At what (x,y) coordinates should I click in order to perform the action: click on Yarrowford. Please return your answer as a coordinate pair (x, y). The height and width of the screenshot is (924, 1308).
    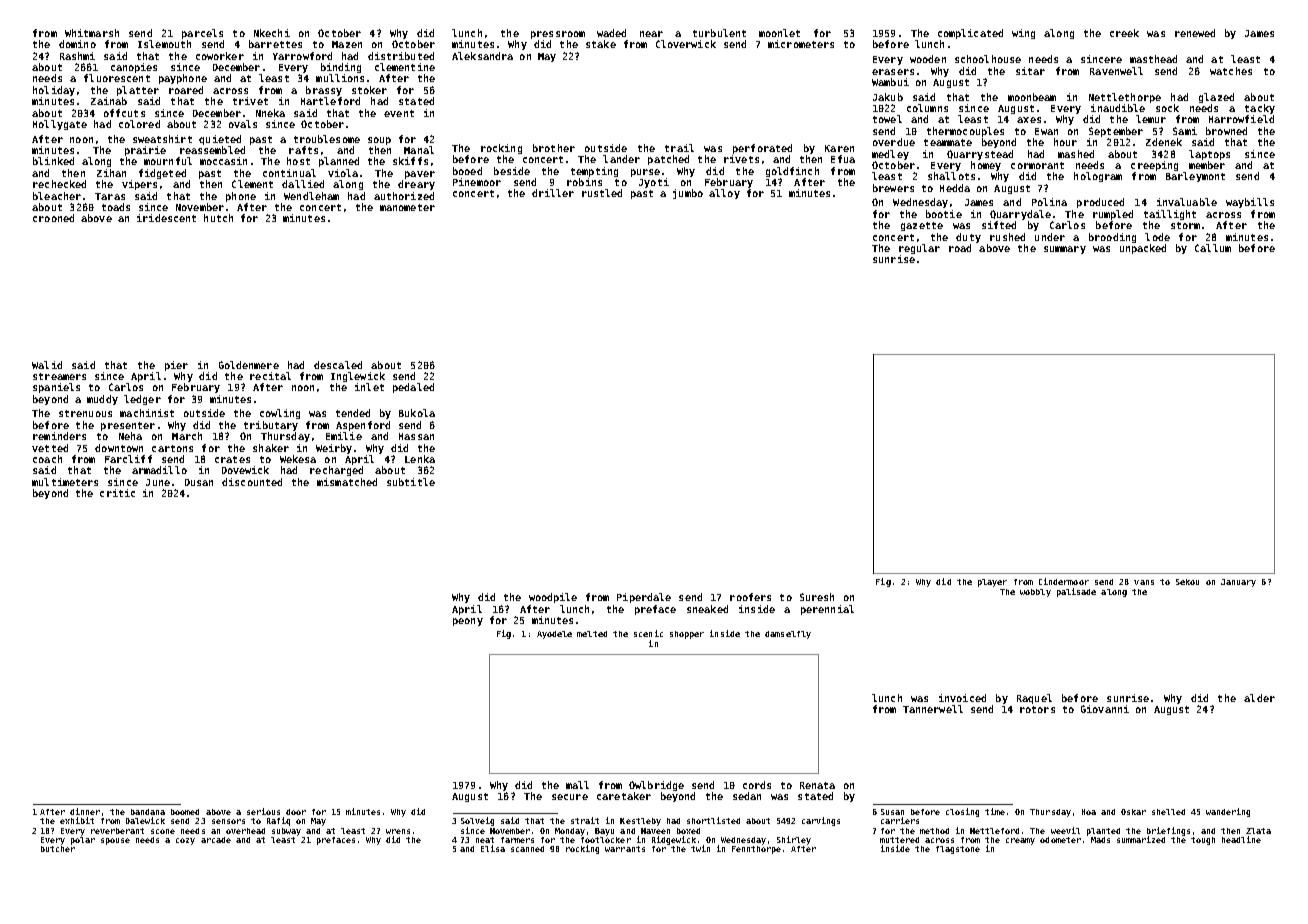
    Looking at the image, I should click on (302, 56).
